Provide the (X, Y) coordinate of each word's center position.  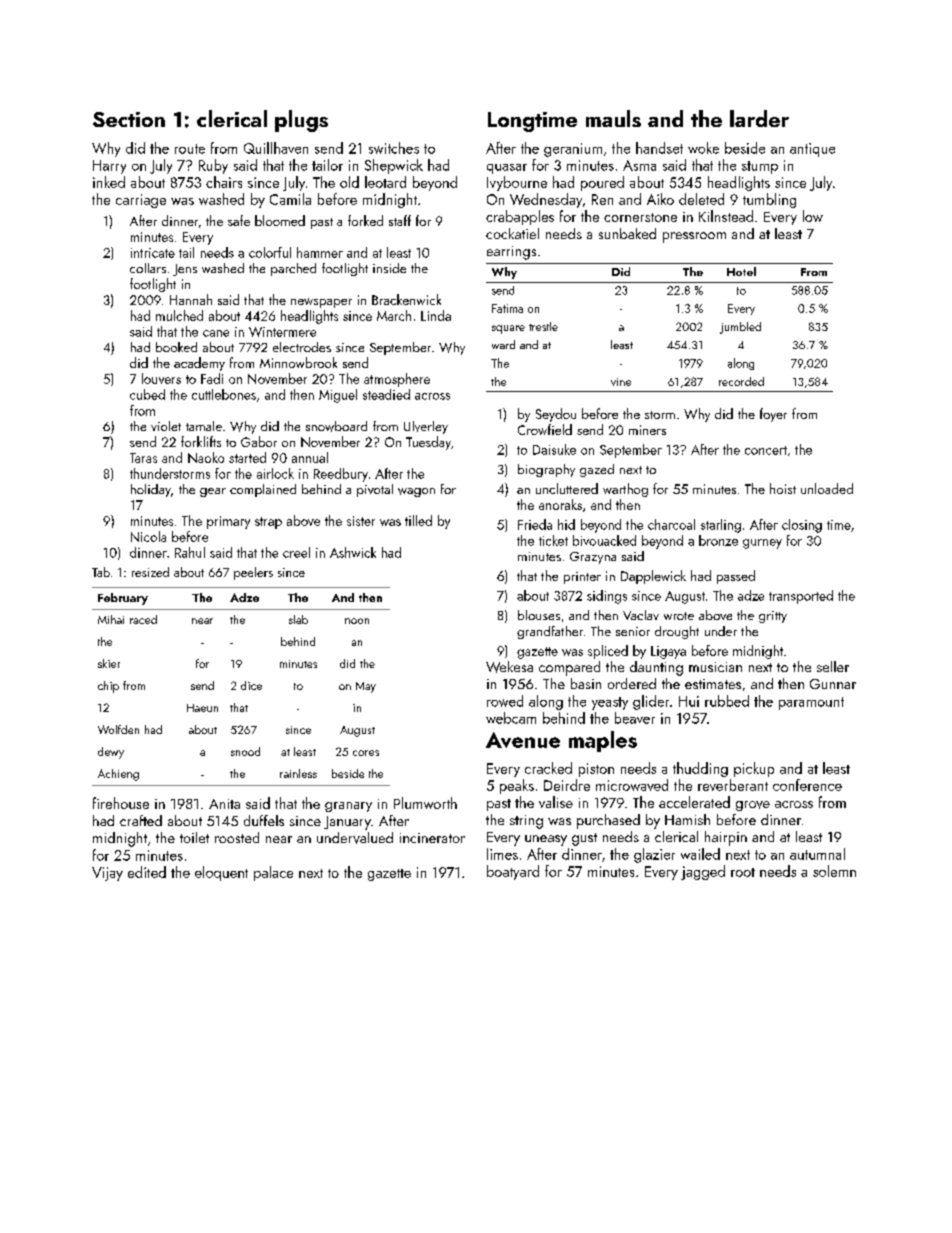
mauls (613, 118)
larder (759, 118)
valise (556, 802)
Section (129, 119)
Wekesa (509, 667)
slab (298, 619)
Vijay (107, 874)
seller (833, 666)
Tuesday (428, 443)
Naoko (206, 457)
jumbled (740, 328)
